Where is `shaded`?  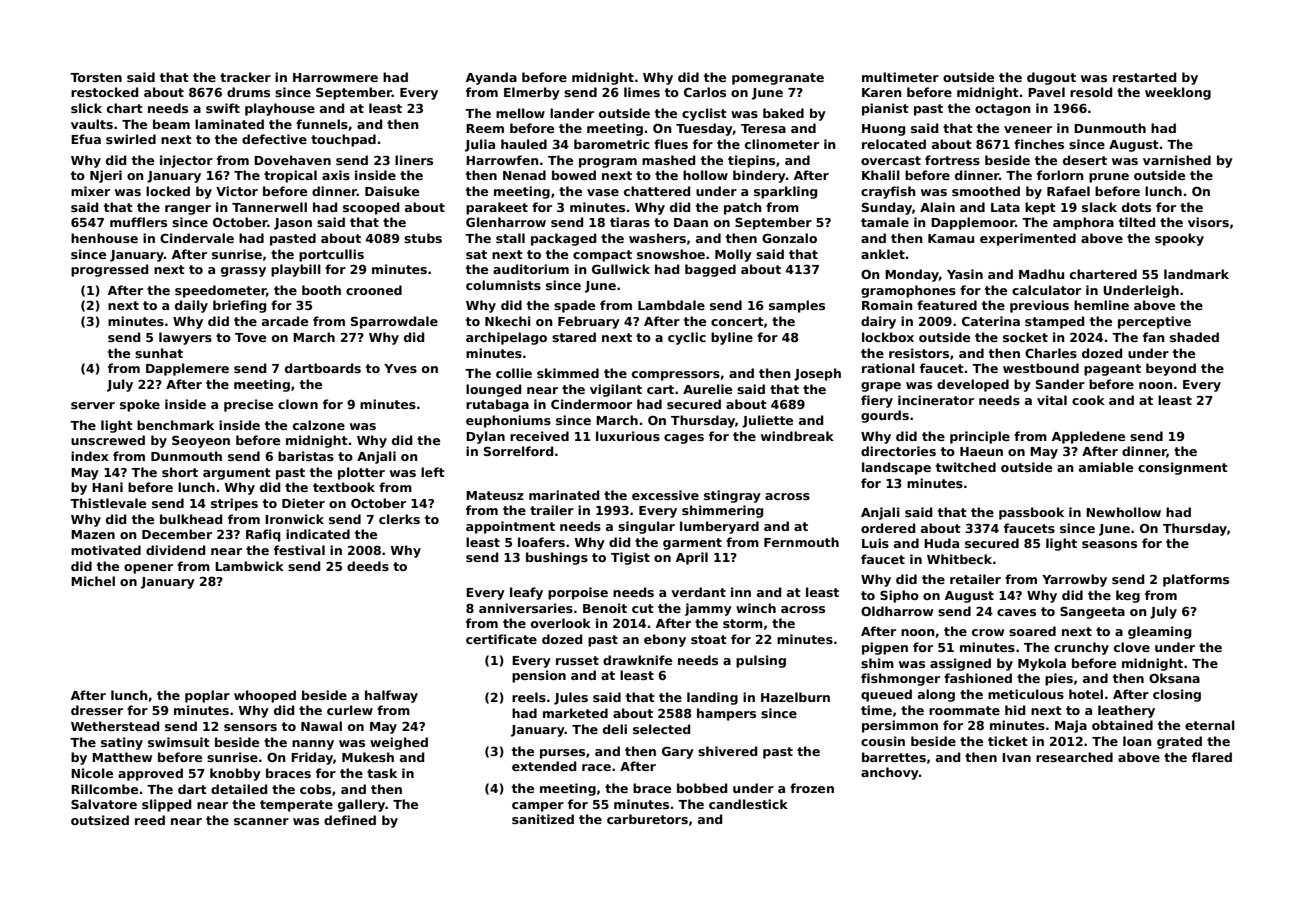
shaded is located at coordinates (1194, 337).
